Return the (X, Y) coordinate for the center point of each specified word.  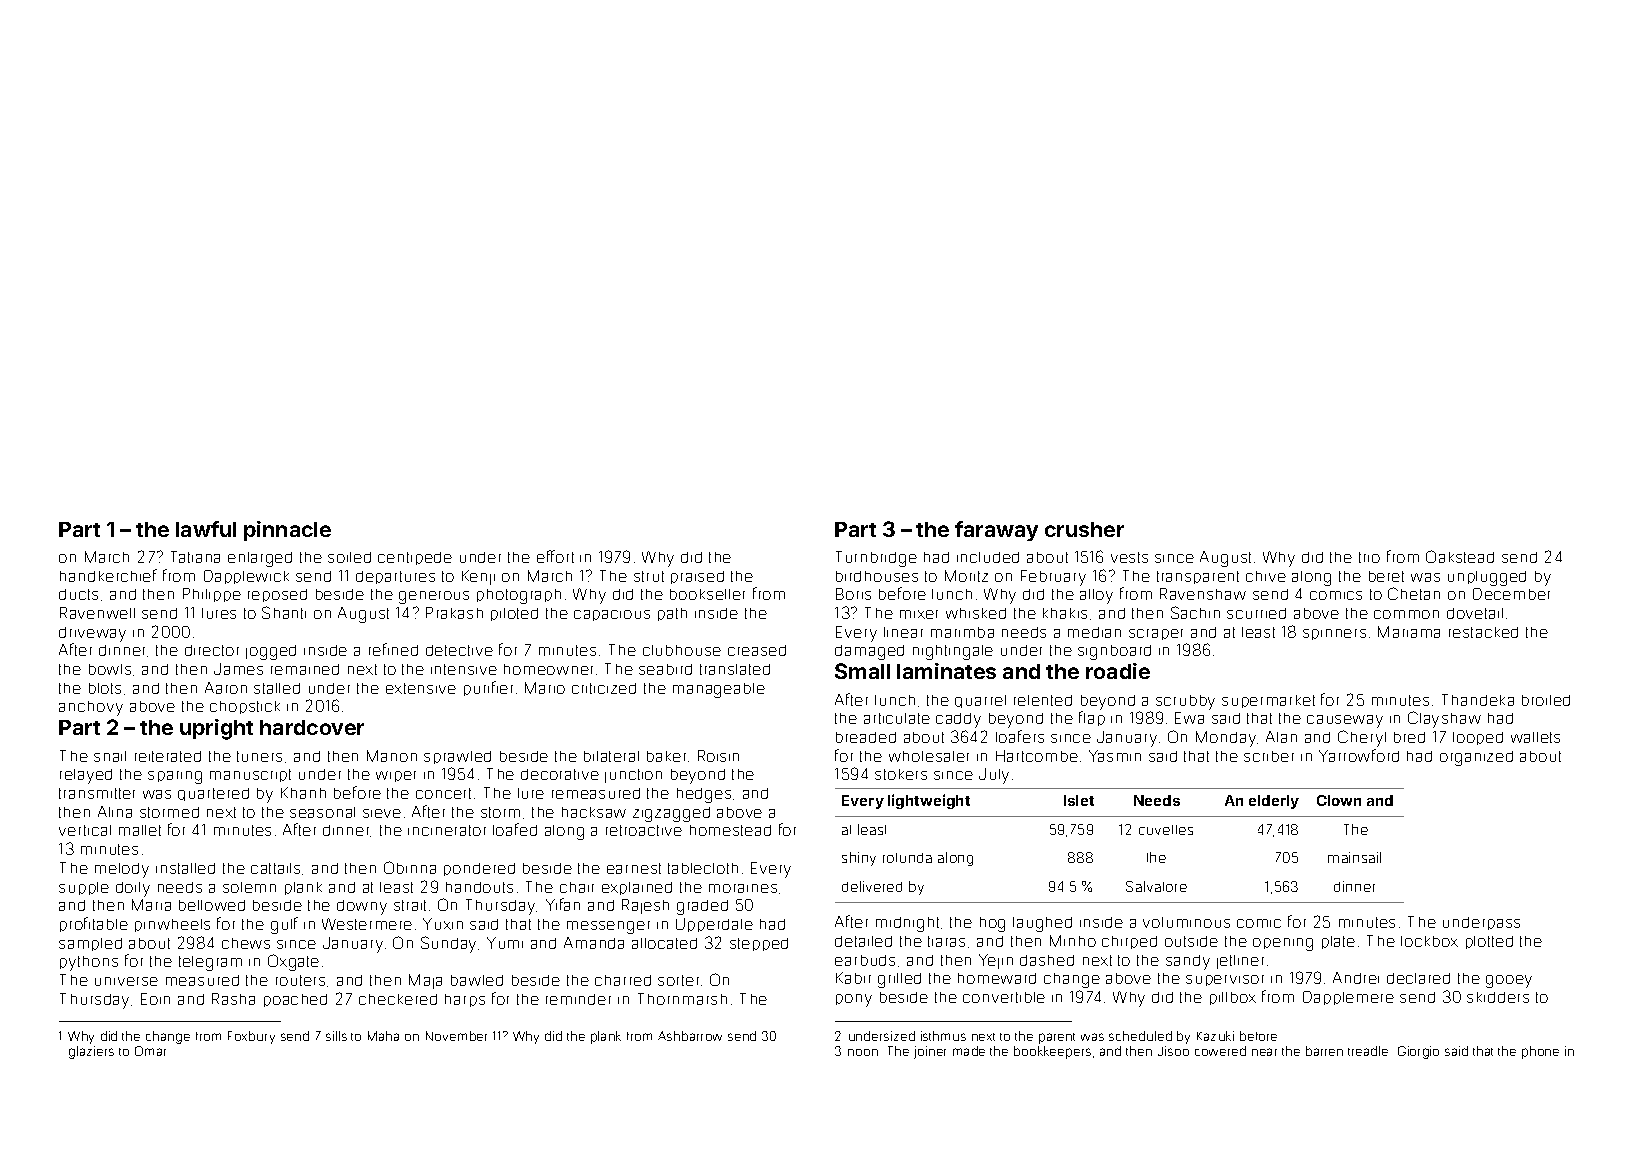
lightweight (929, 801)
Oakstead (1460, 556)
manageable (719, 690)
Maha (383, 1036)
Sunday (448, 944)
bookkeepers (1052, 1052)
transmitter (97, 793)
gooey (1509, 981)
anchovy (91, 708)
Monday (1226, 739)
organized (1476, 758)
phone (1540, 1052)
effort (555, 556)
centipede (415, 558)
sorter (678, 980)
